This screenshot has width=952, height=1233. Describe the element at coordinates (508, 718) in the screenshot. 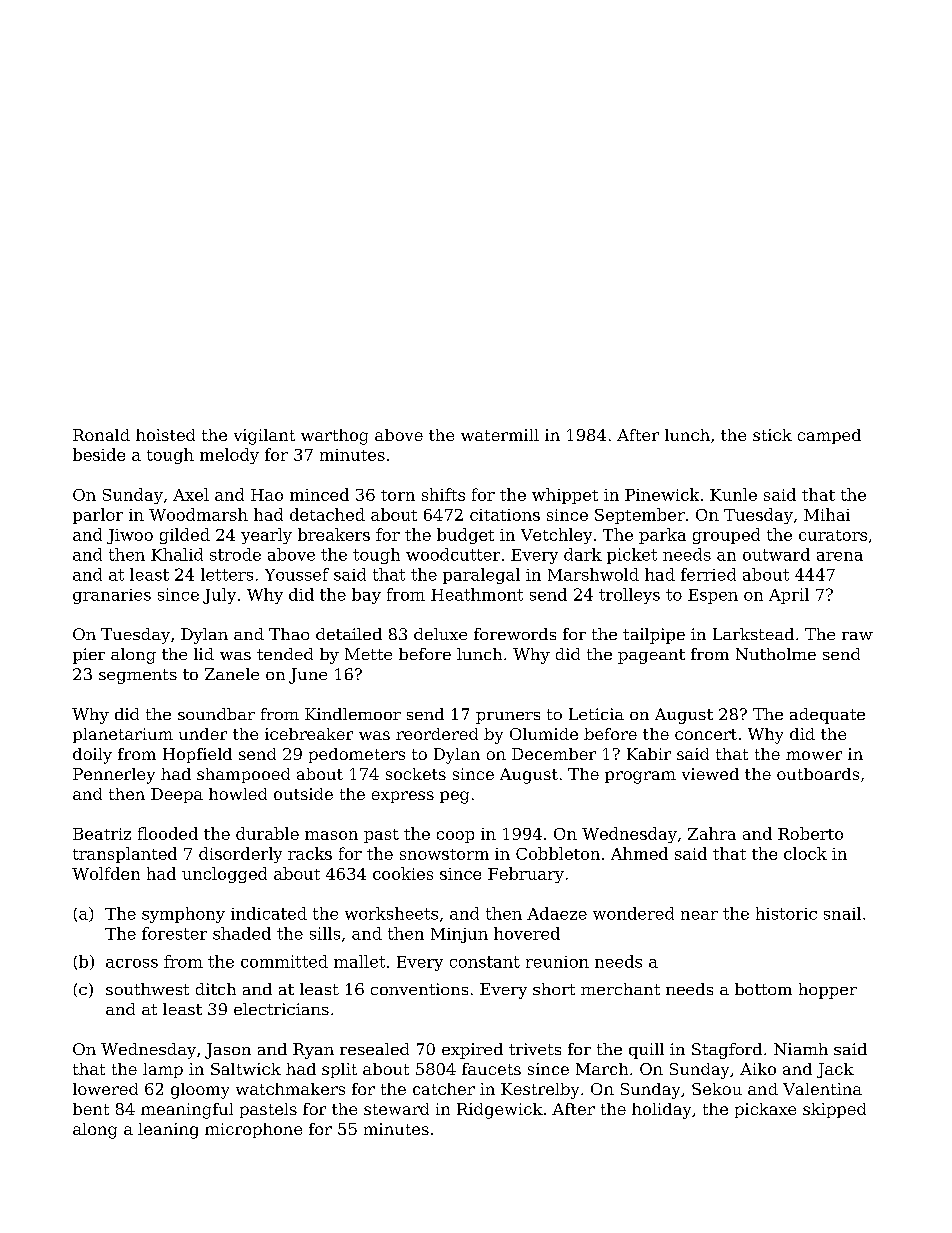

I see `pruners` at that location.
